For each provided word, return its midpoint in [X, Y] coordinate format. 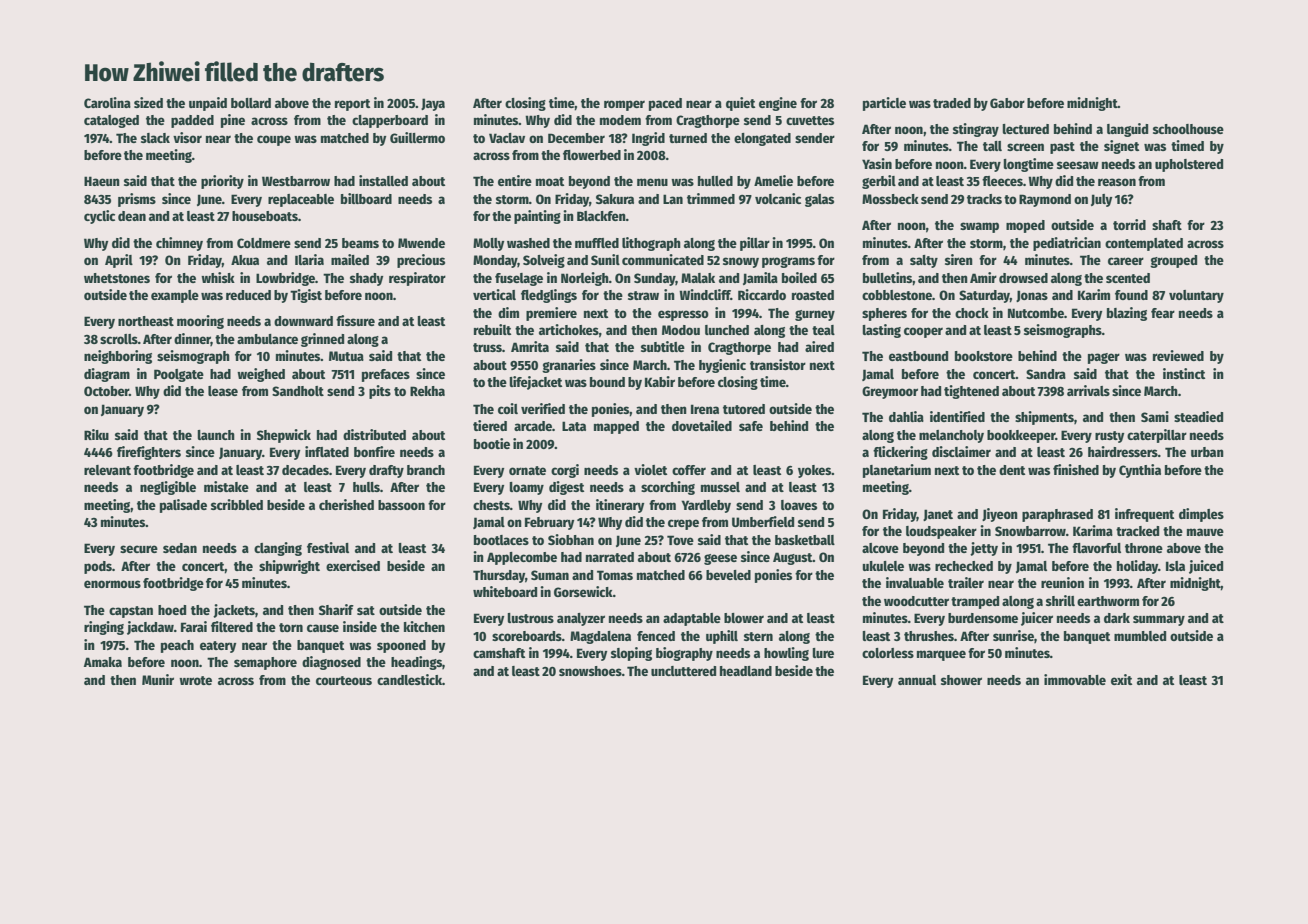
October [106, 391]
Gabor [1007, 103]
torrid [1129, 224]
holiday [1137, 567]
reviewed [1178, 355]
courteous [344, 680]
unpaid [208, 104]
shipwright [289, 567]
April [119, 261]
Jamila [760, 278]
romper [624, 105]
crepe [683, 524]
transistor [778, 364]
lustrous [530, 618]
